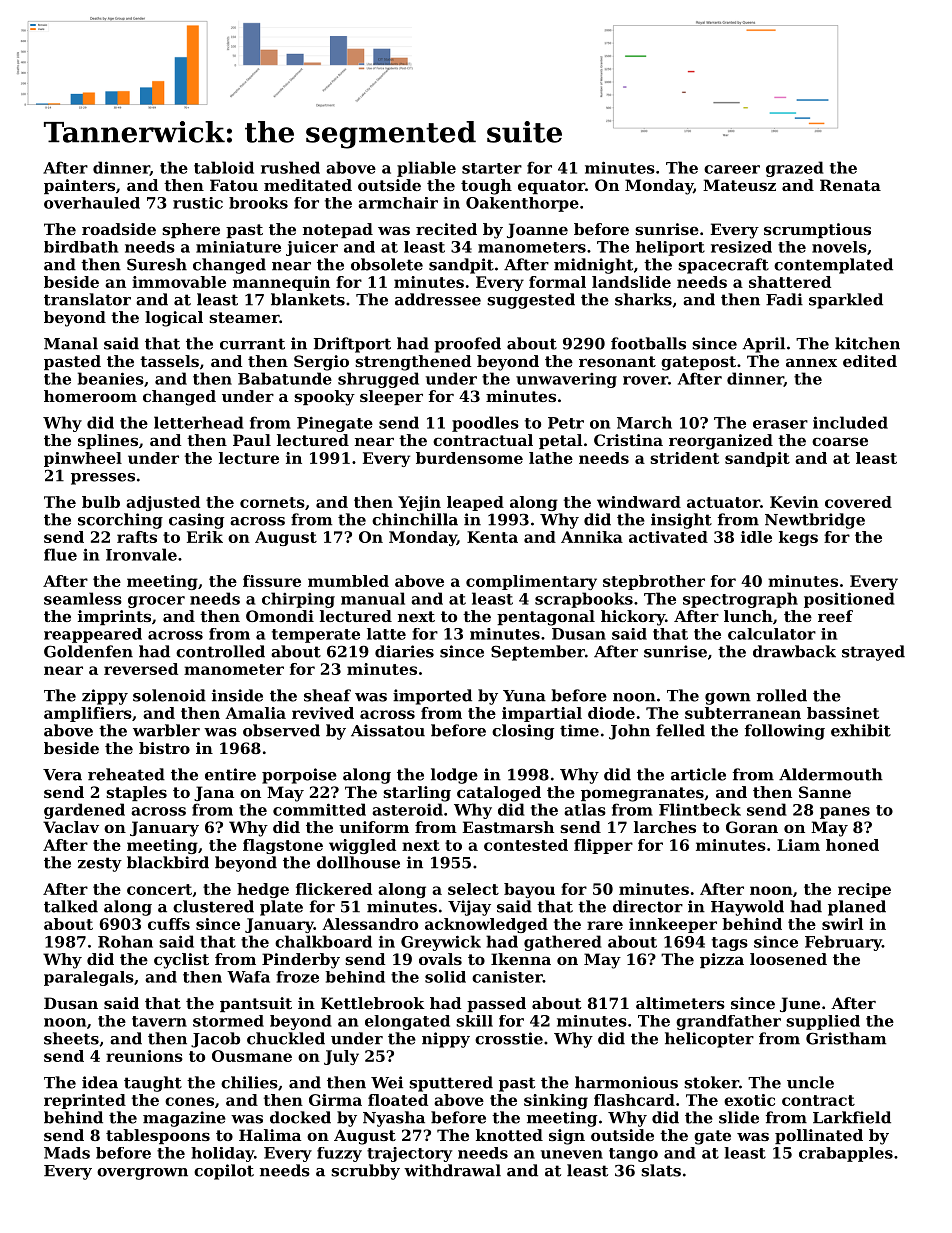 Image resolution: width=952 pixels, height=1233 pixels. What do you see at coordinates (572, 1154) in the screenshot?
I see `uneven` at bounding box center [572, 1154].
